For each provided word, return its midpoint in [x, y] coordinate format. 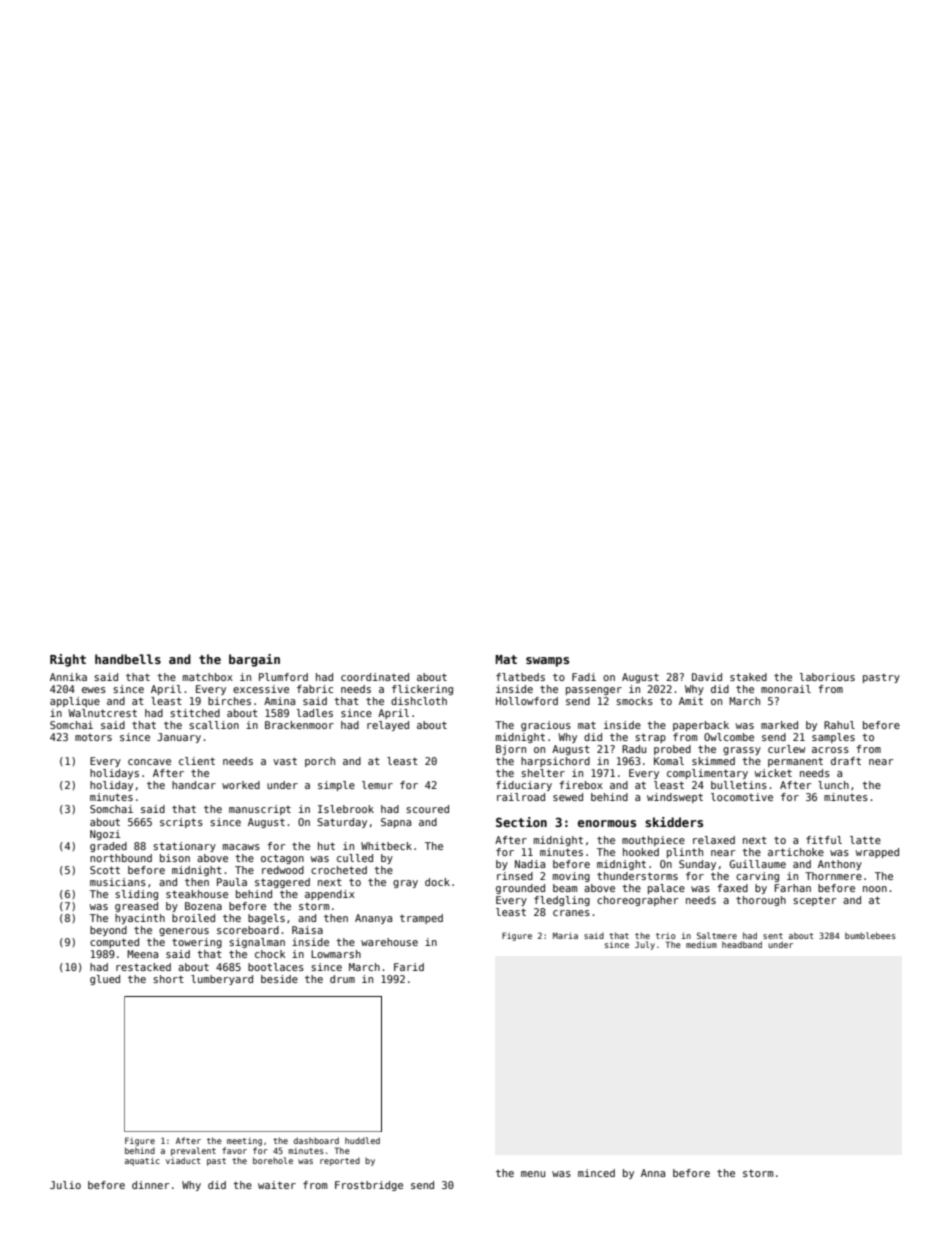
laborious [827, 677]
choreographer [637, 901]
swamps [547, 662]
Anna [653, 1173]
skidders [674, 822]
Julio [65, 1185]
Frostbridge [369, 1186]
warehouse [389, 942]
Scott [105, 870]
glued [105, 980]
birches [229, 701]
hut [326, 846]
